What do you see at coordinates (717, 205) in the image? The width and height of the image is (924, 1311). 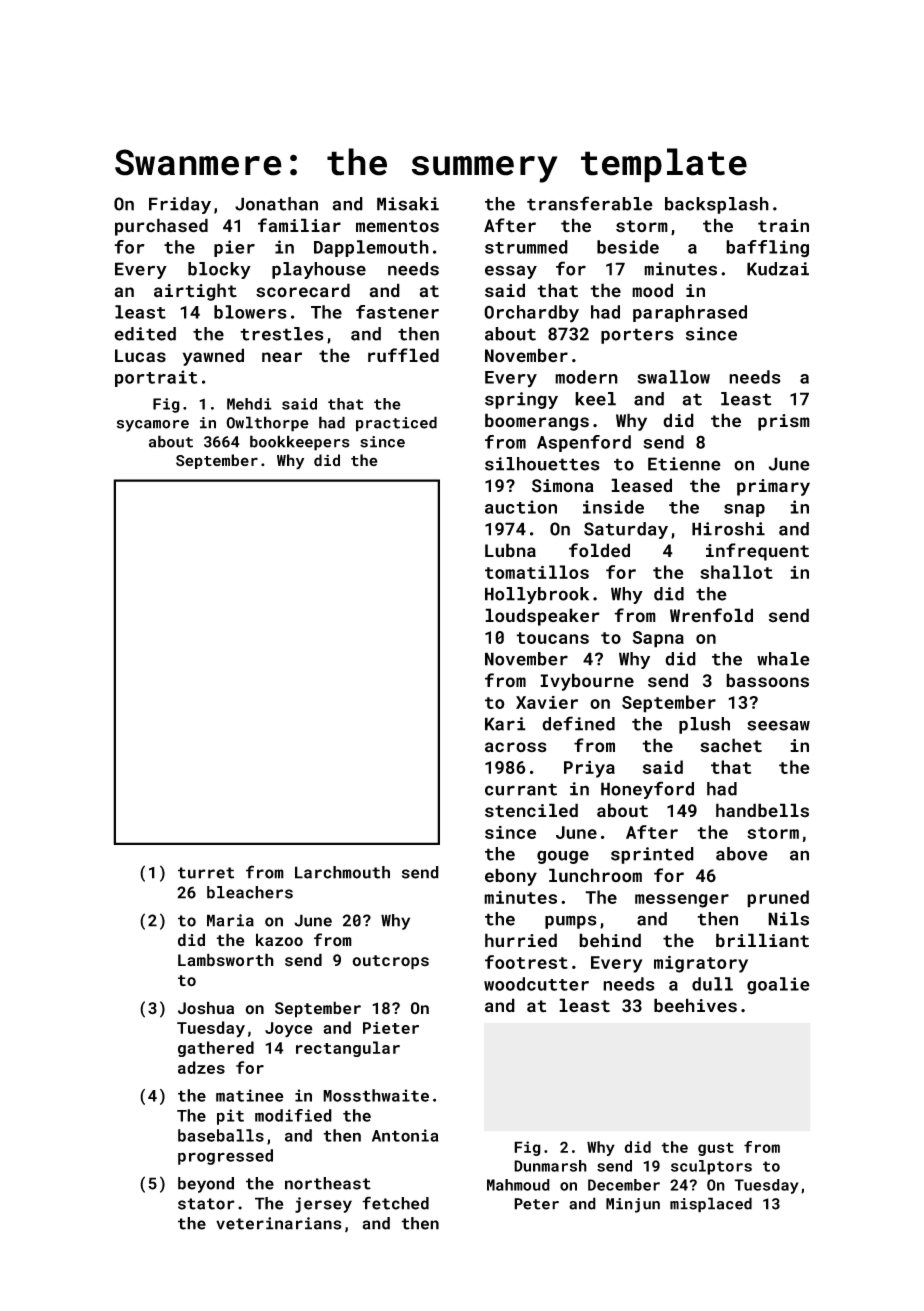 I see `backsplash` at bounding box center [717, 205].
